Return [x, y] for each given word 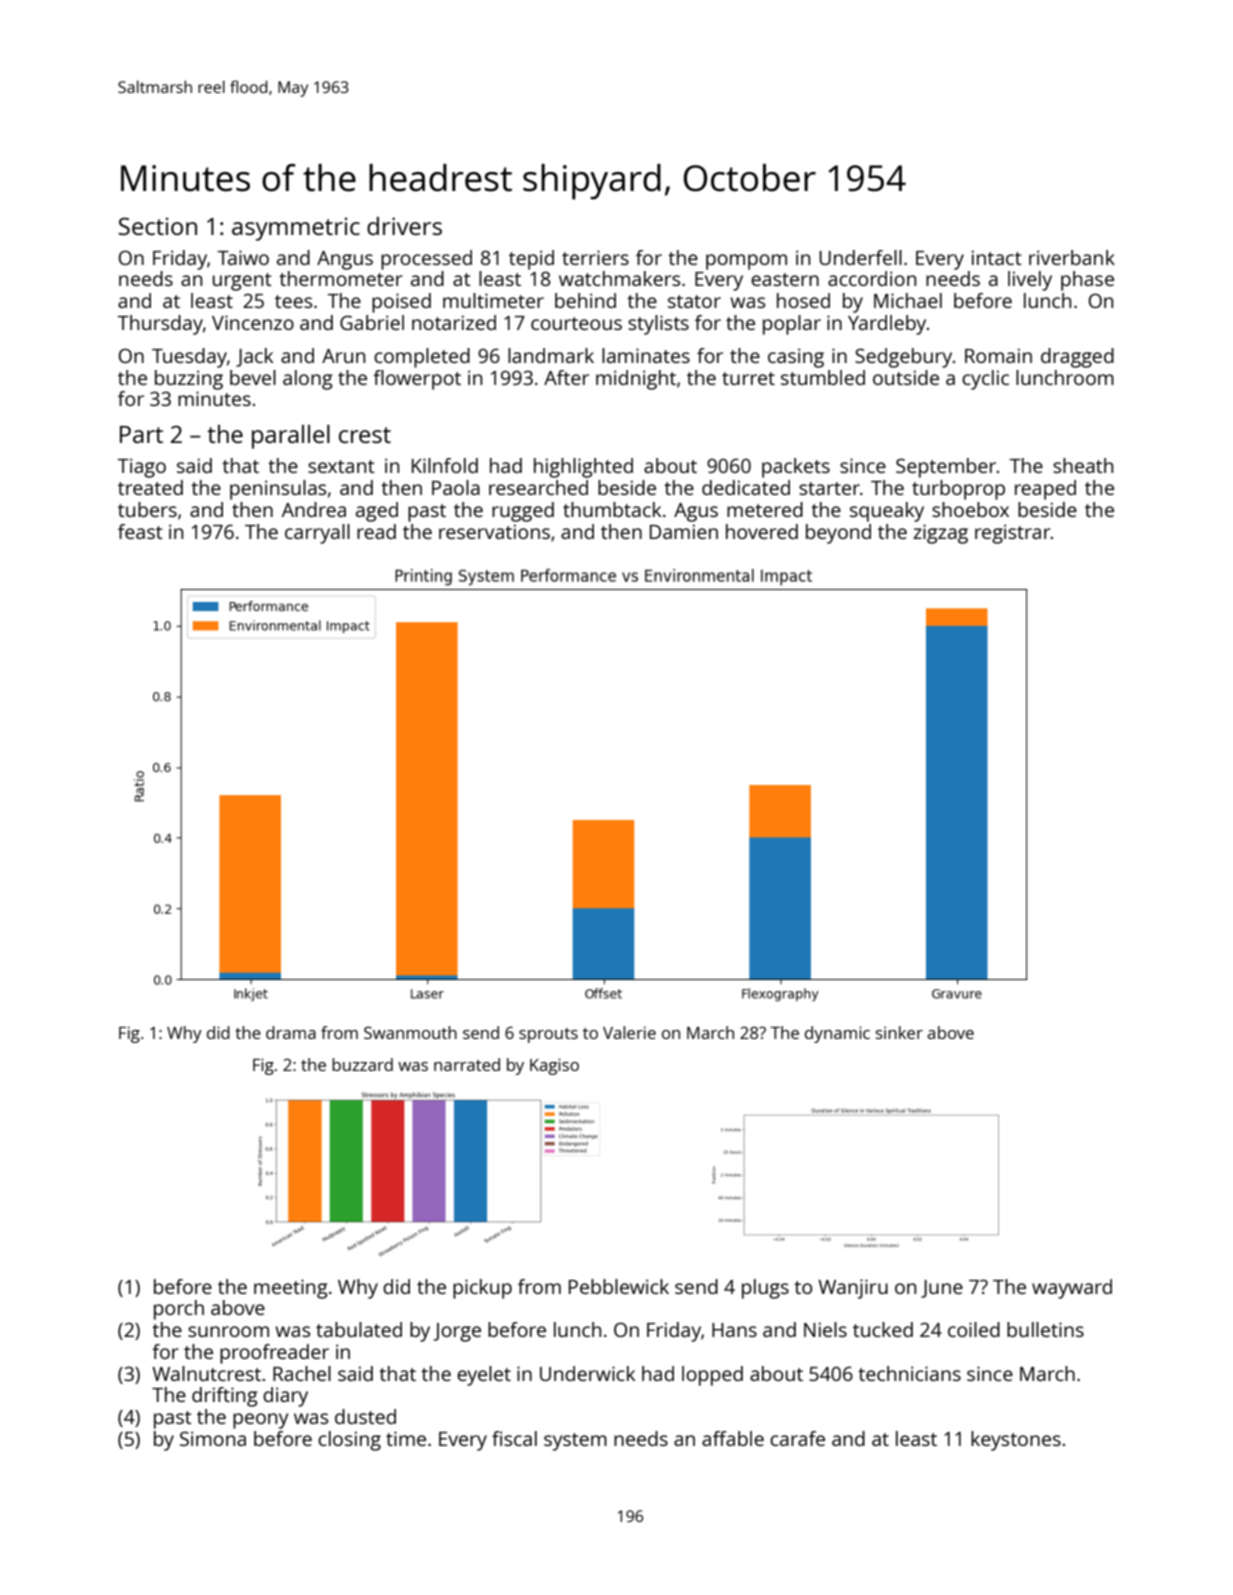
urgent [242, 282]
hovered [762, 531]
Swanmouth [410, 1032]
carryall [317, 534]
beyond [838, 534]
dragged [1077, 358]
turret [748, 378]
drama [291, 1032]
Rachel [302, 1373]
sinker [899, 1032]
